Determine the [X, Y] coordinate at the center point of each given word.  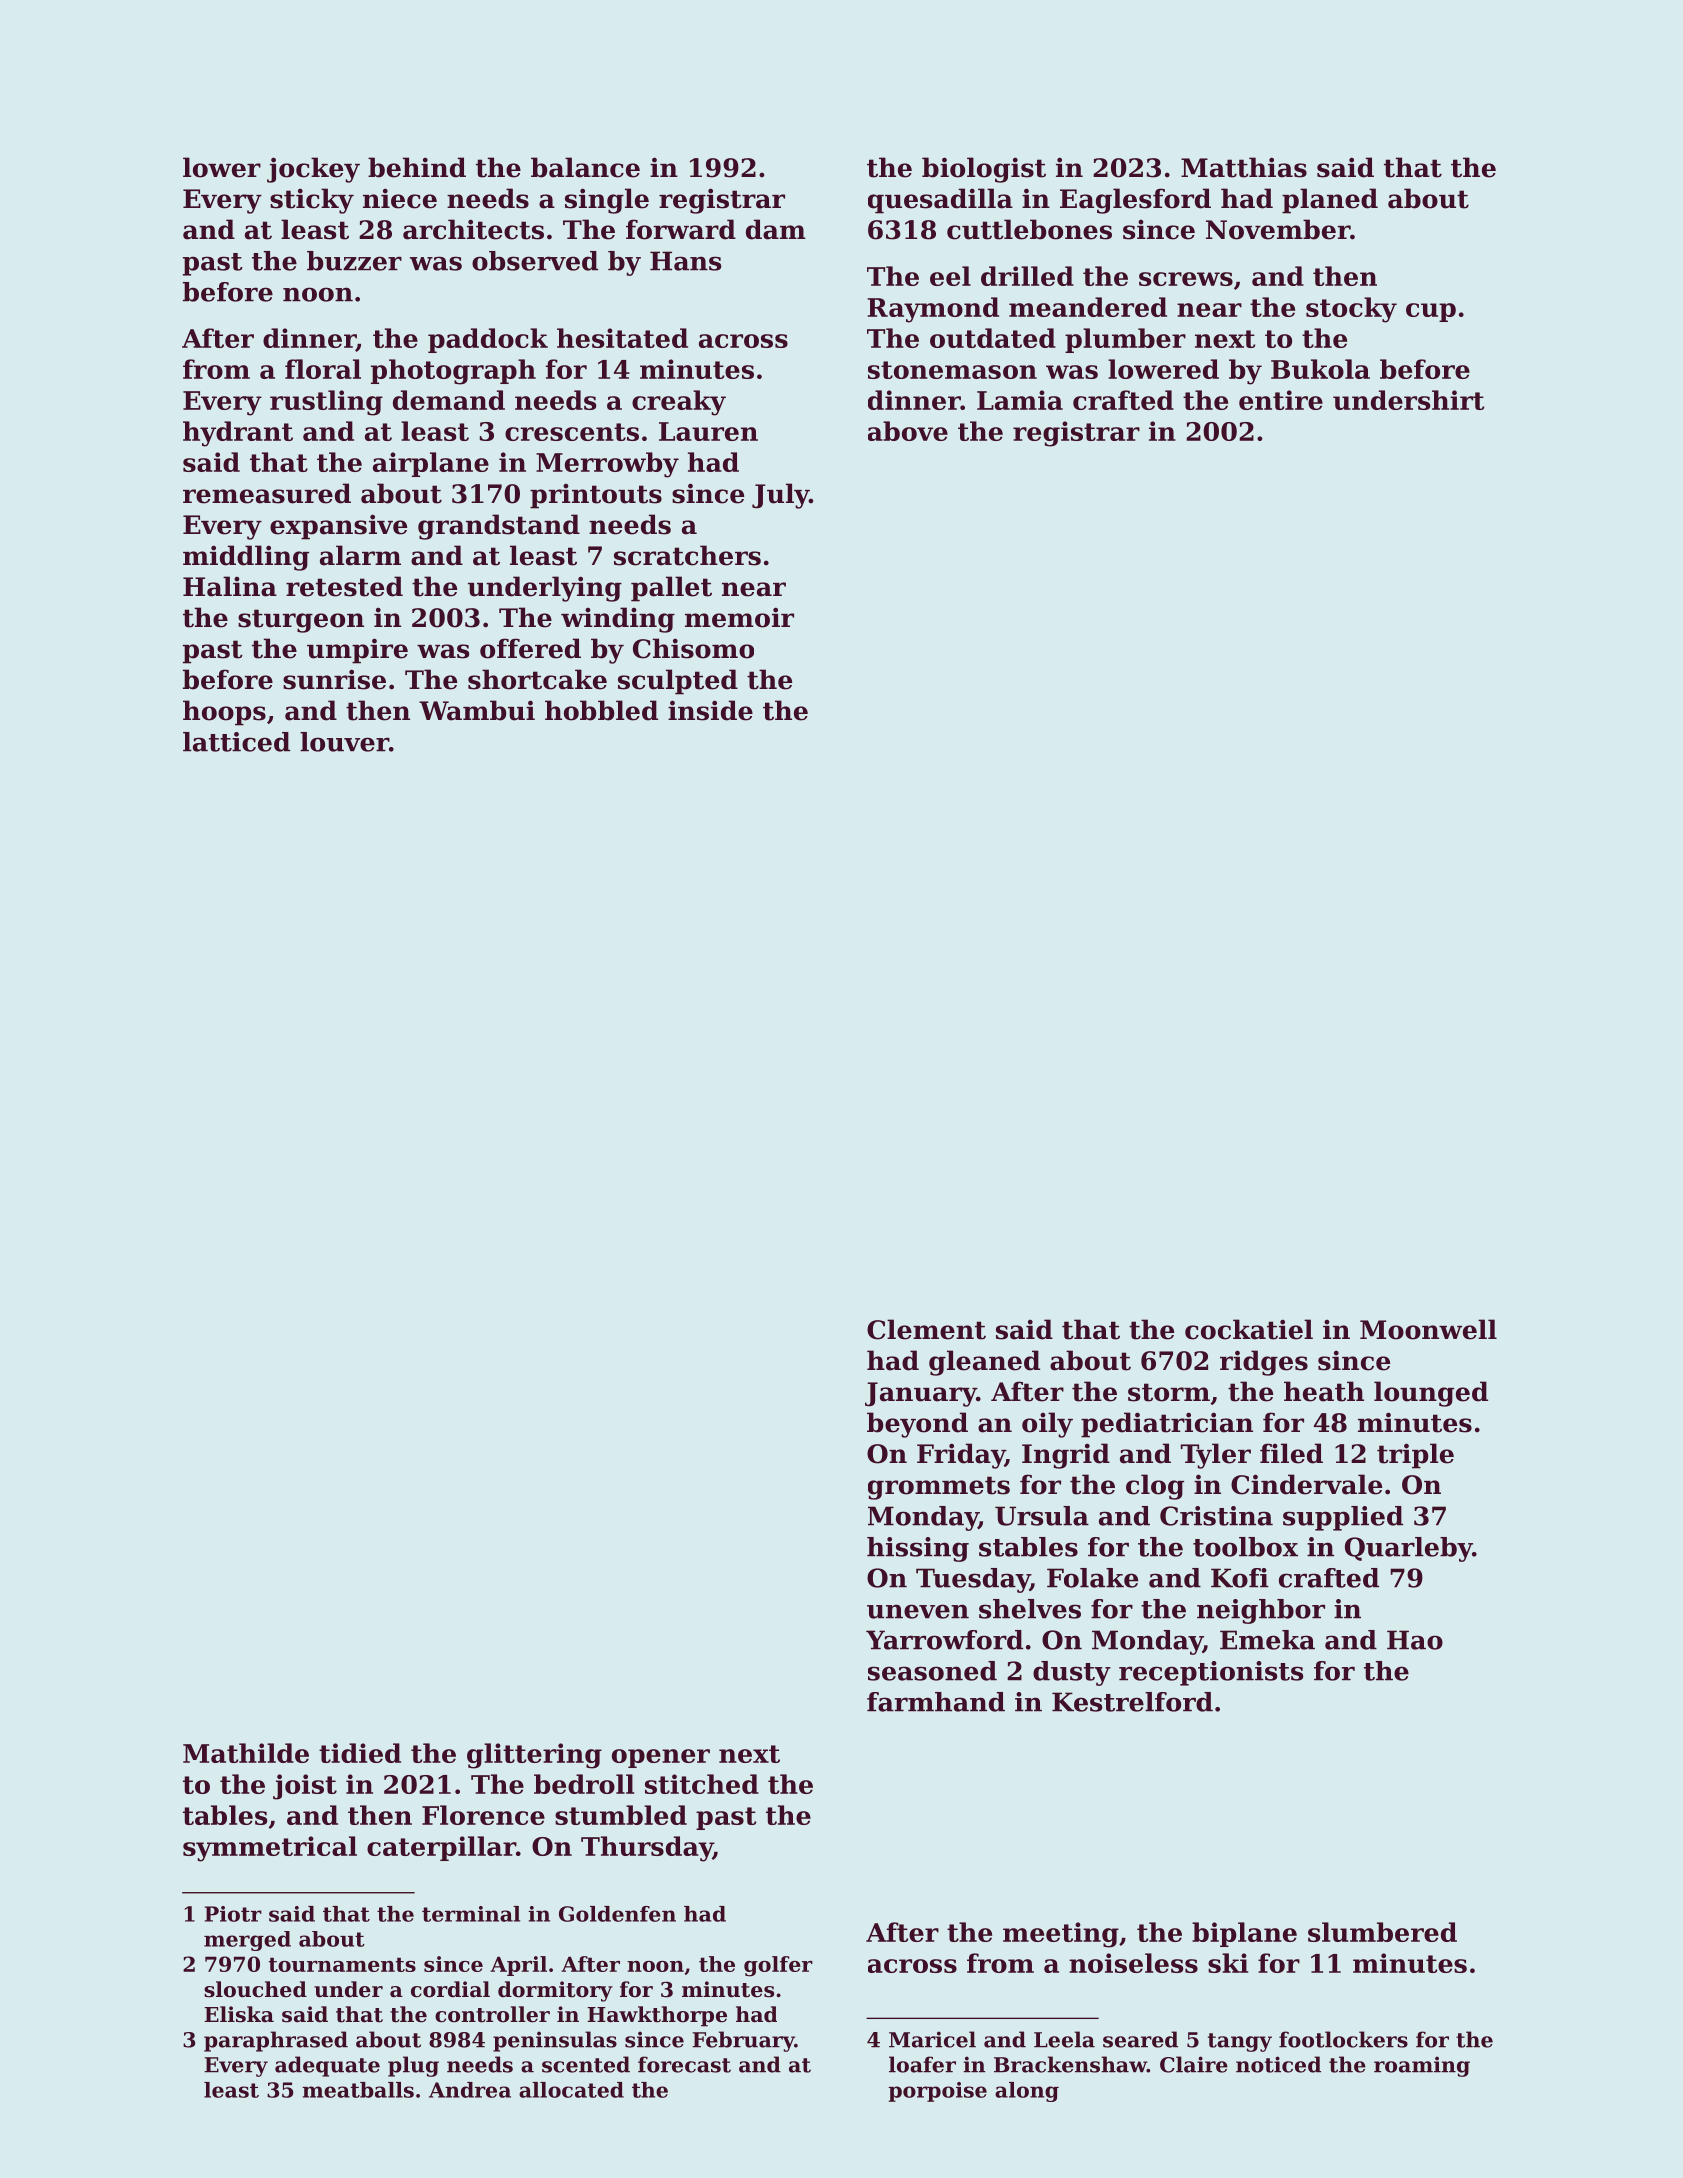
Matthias [1244, 167]
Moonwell [1428, 1329]
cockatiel [1249, 1329]
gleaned [984, 1363]
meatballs [358, 2090]
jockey [313, 170]
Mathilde [246, 1753]
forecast [684, 2064]
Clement [926, 1329]
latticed [236, 742]
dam [776, 229]
